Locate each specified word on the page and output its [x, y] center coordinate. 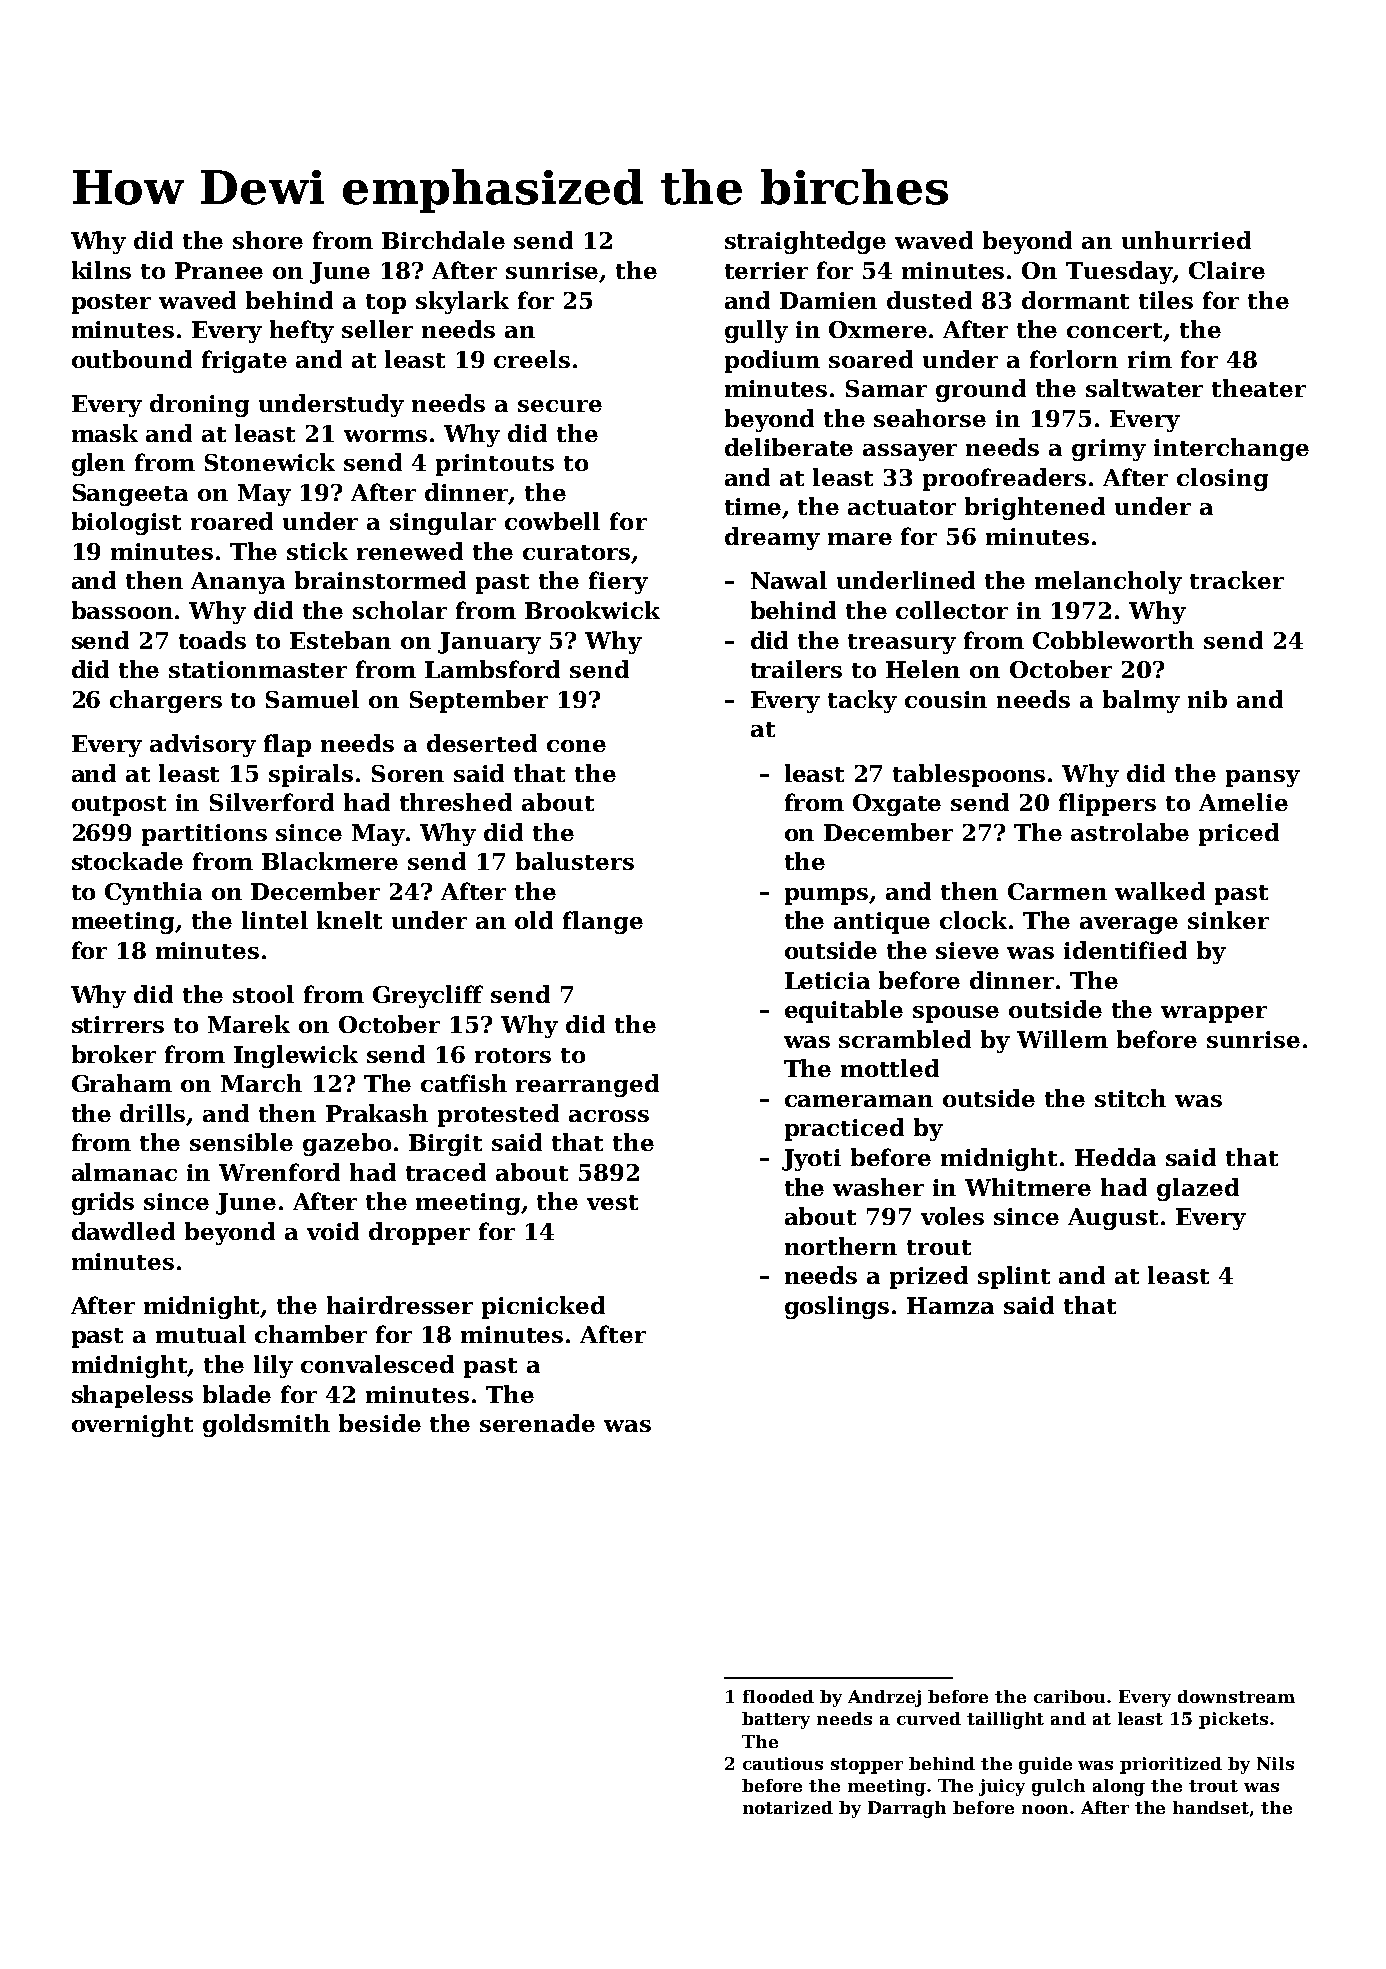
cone [576, 746]
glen [98, 464]
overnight [132, 1425]
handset [1211, 1807]
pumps [827, 896]
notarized [788, 1807]
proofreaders [1004, 479]
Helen [923, 669]
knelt [349, 920]
